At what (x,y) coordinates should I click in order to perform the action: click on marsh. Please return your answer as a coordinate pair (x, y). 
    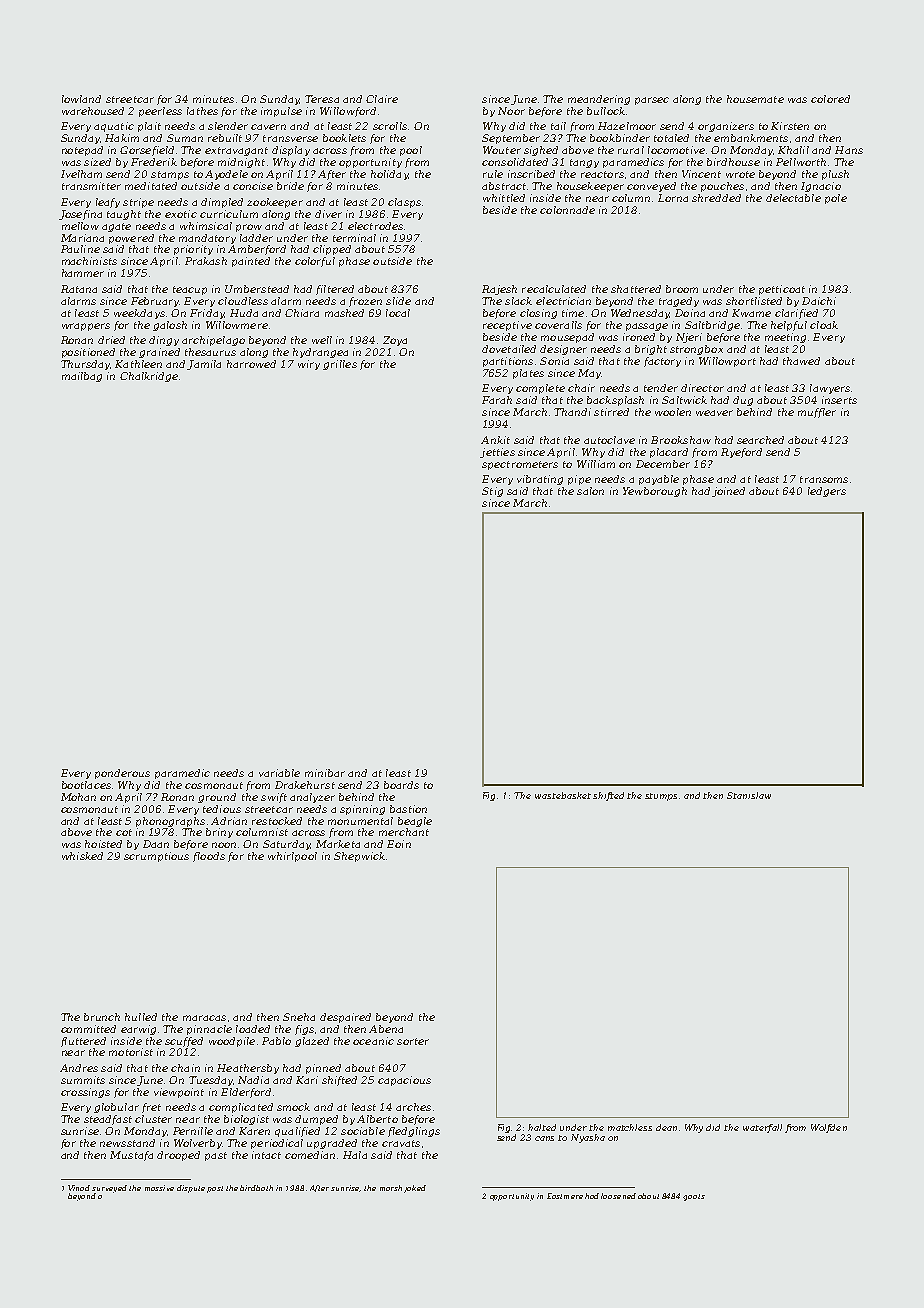
    Looking at the image, I should click on (391, 1188).
